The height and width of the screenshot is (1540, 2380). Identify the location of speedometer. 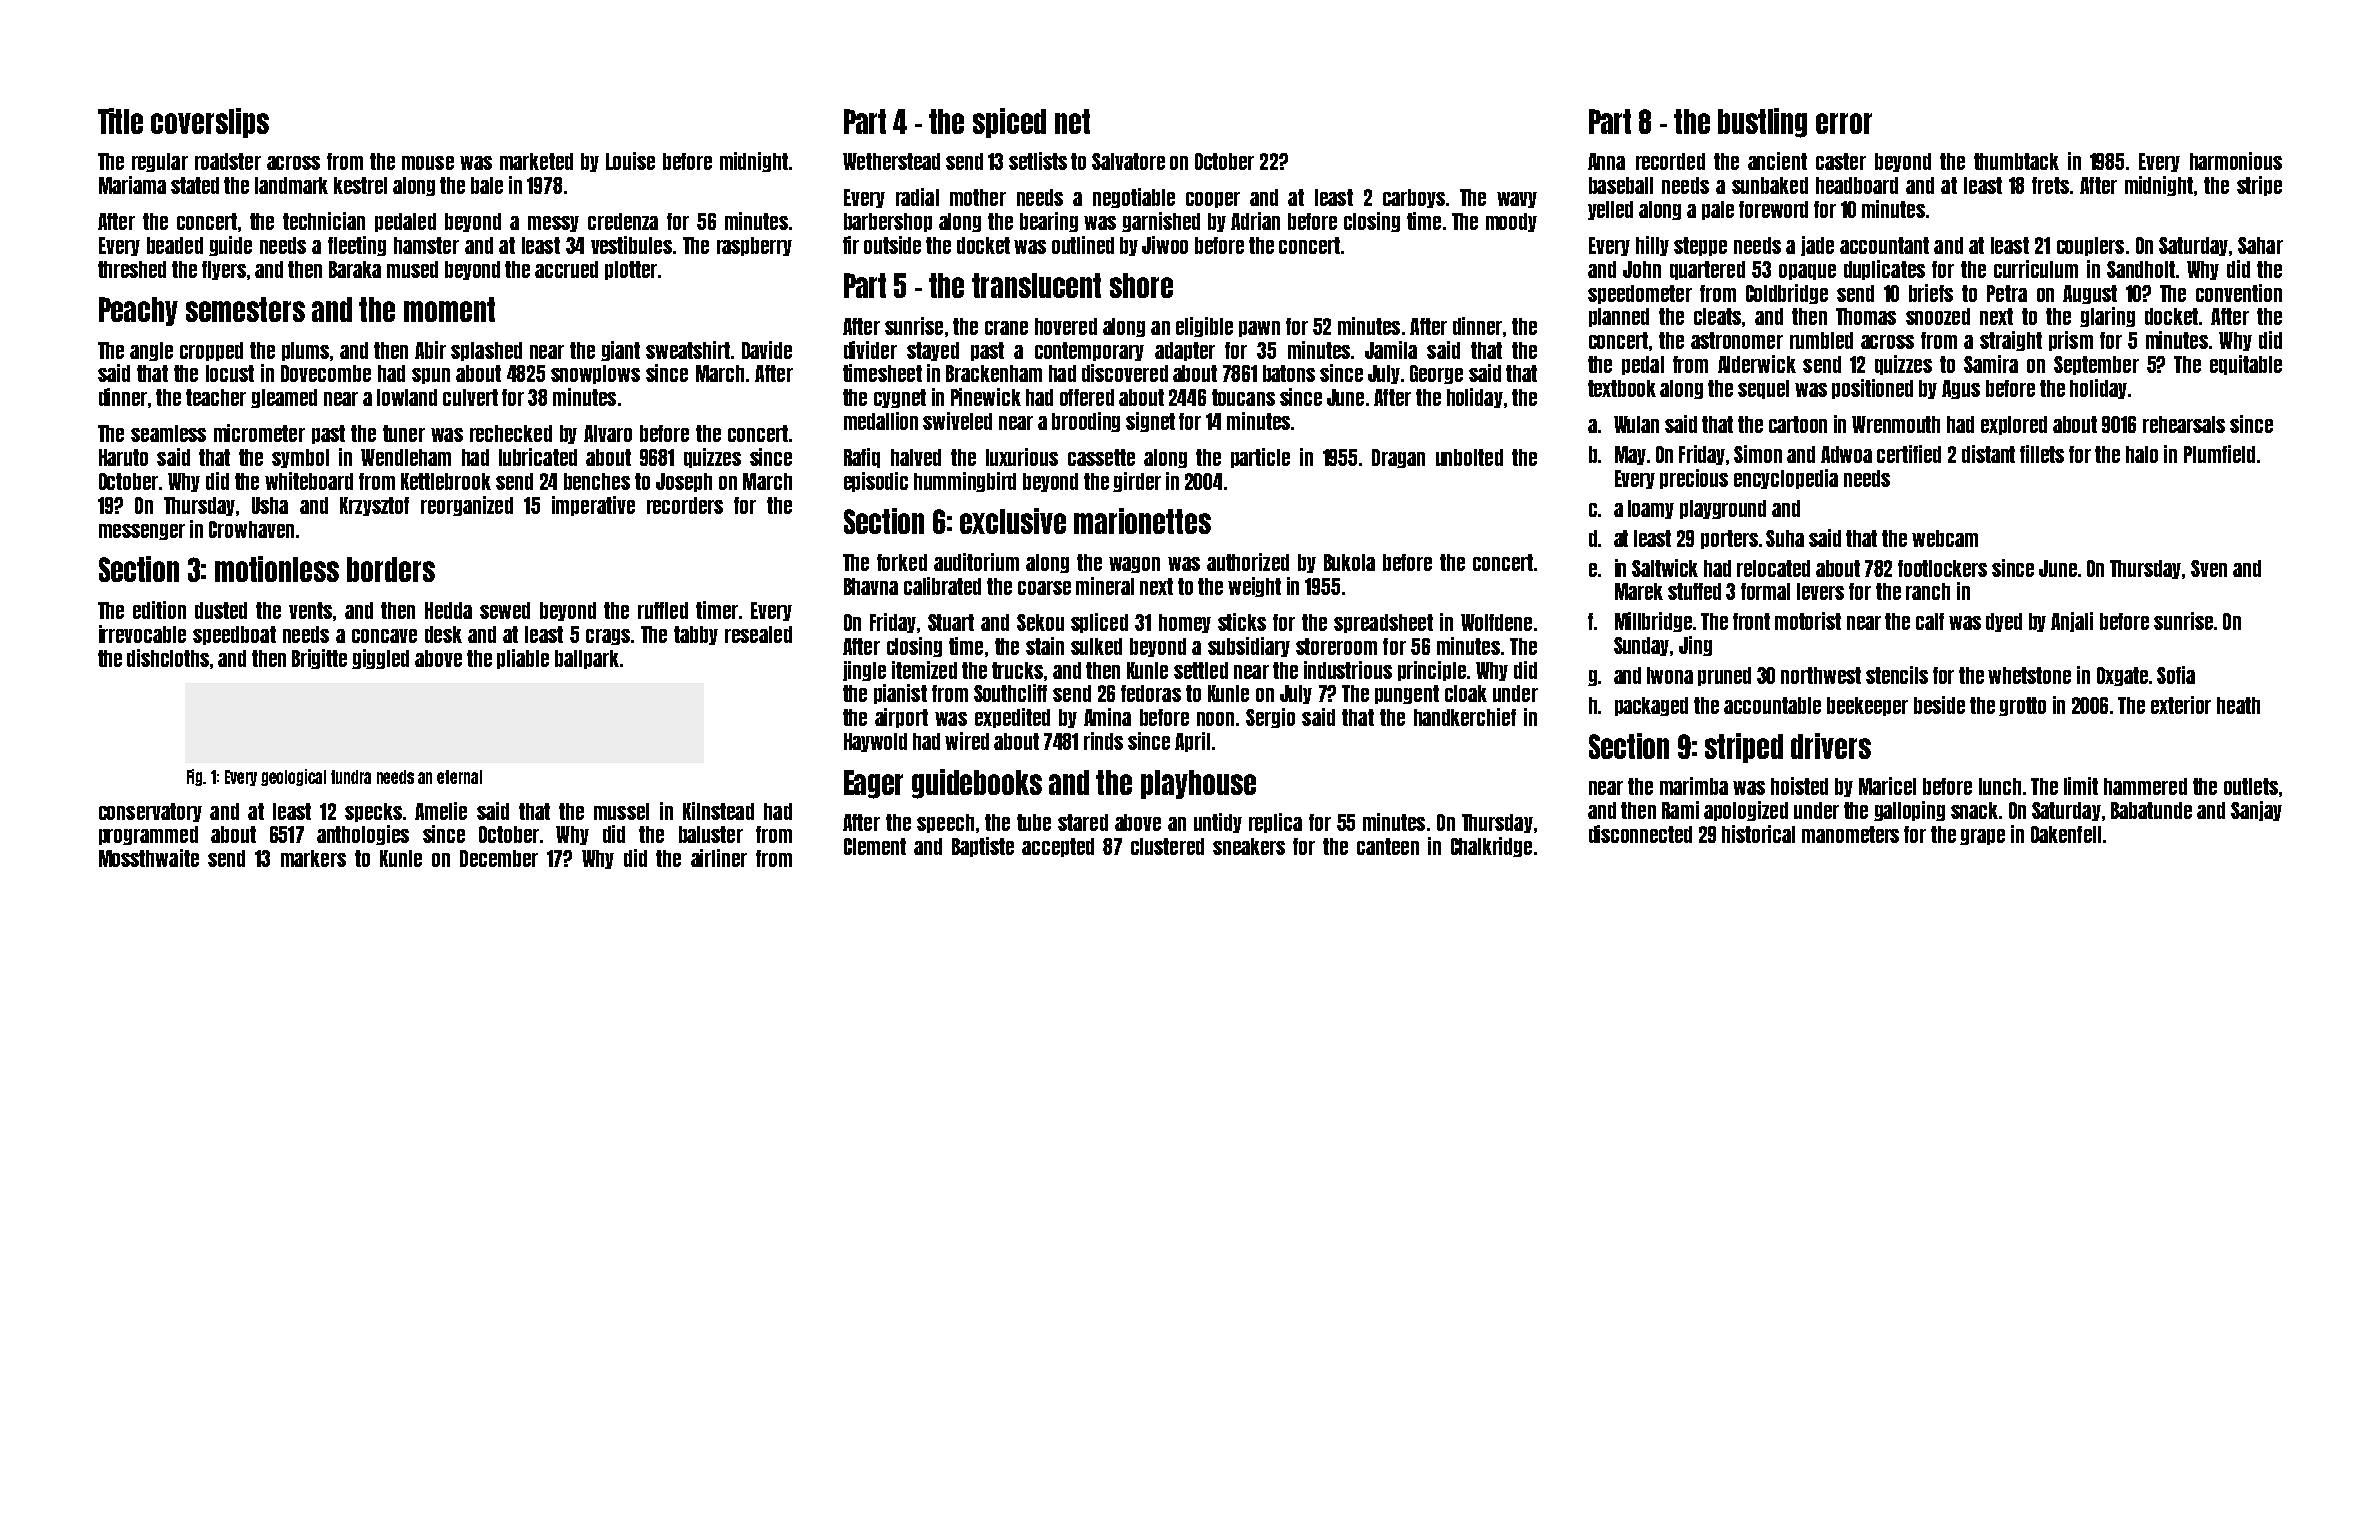
(1640, 294).
